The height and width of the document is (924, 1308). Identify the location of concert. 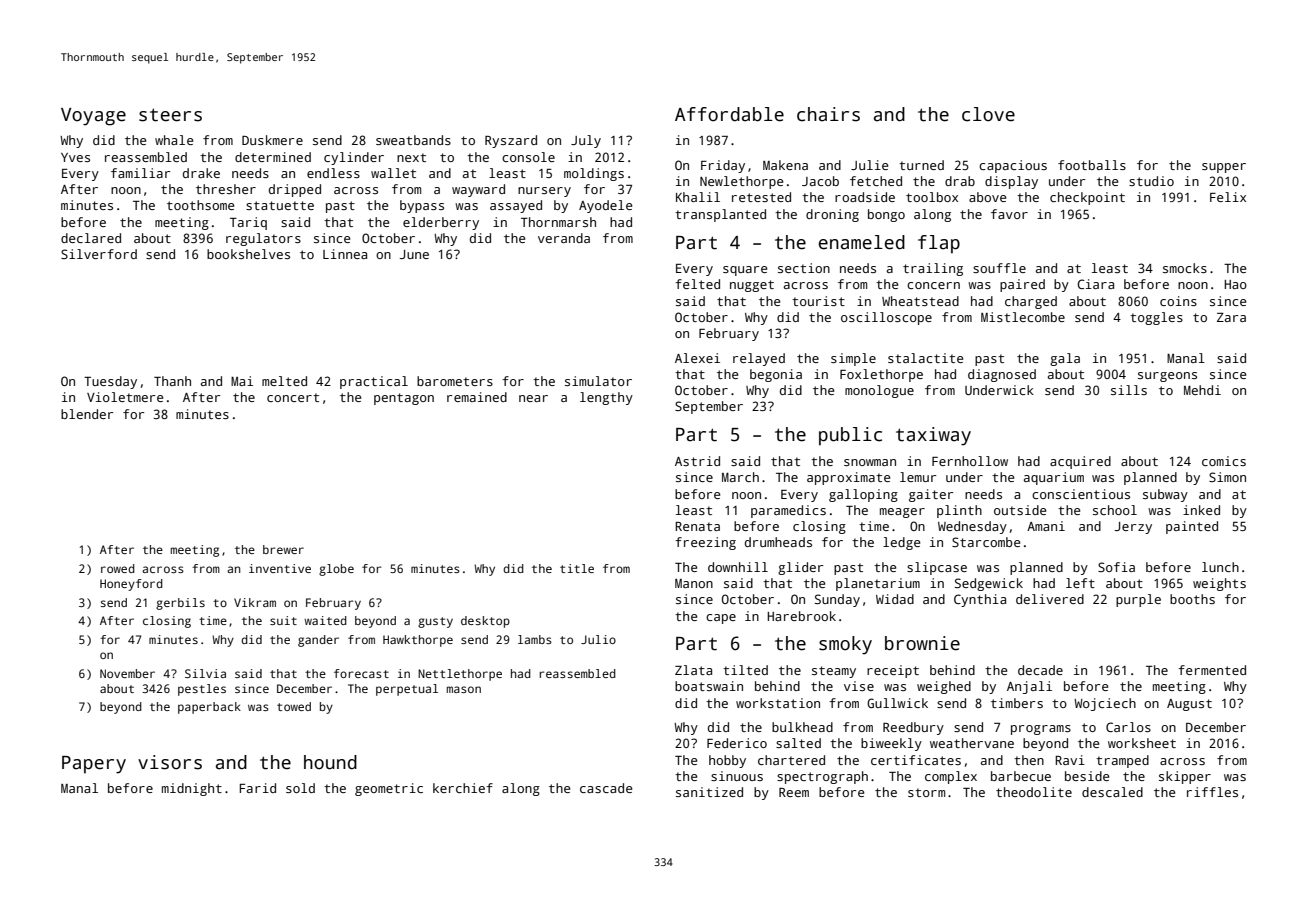
(293, 397).
